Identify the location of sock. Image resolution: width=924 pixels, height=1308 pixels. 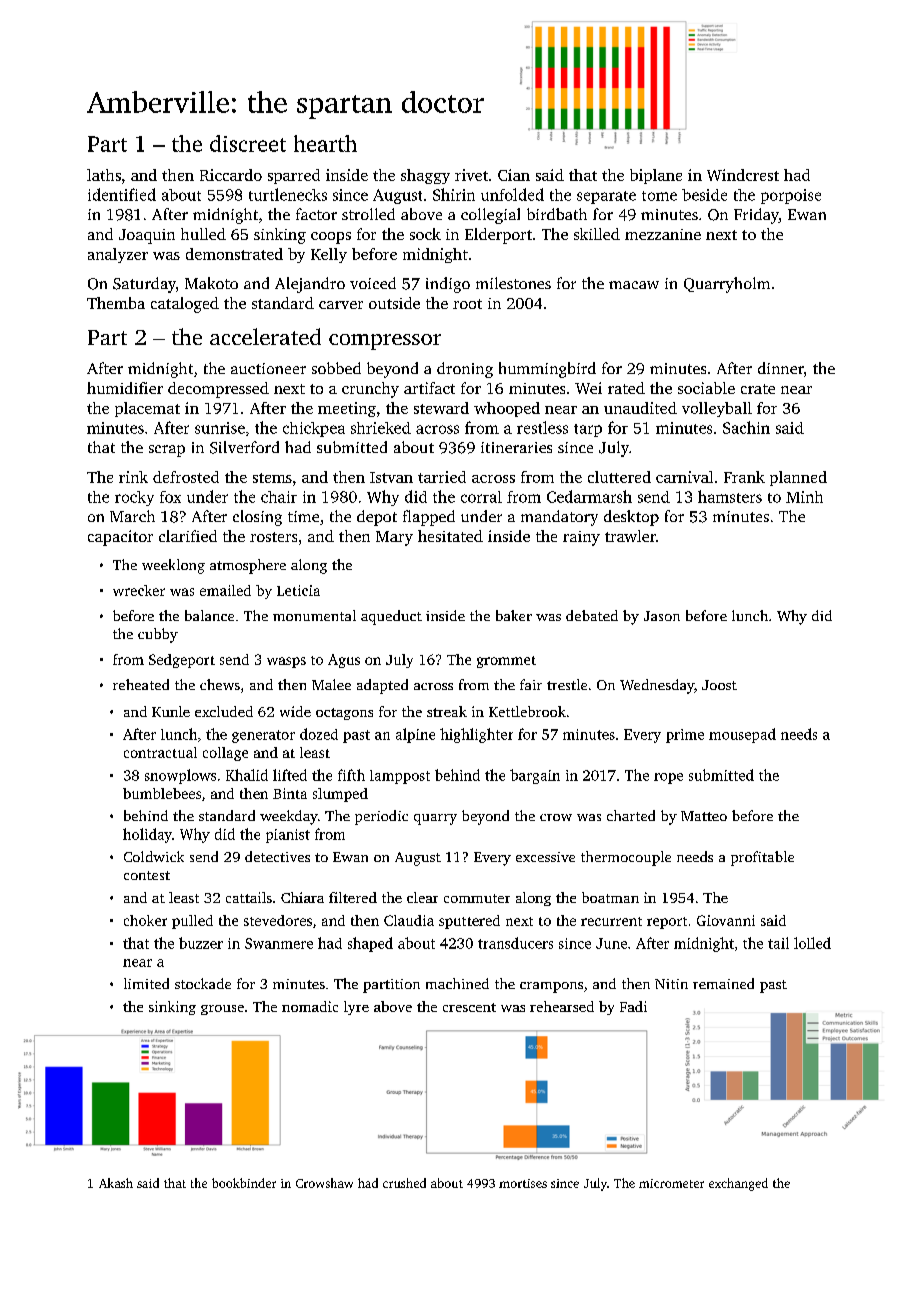
(425, 234).
